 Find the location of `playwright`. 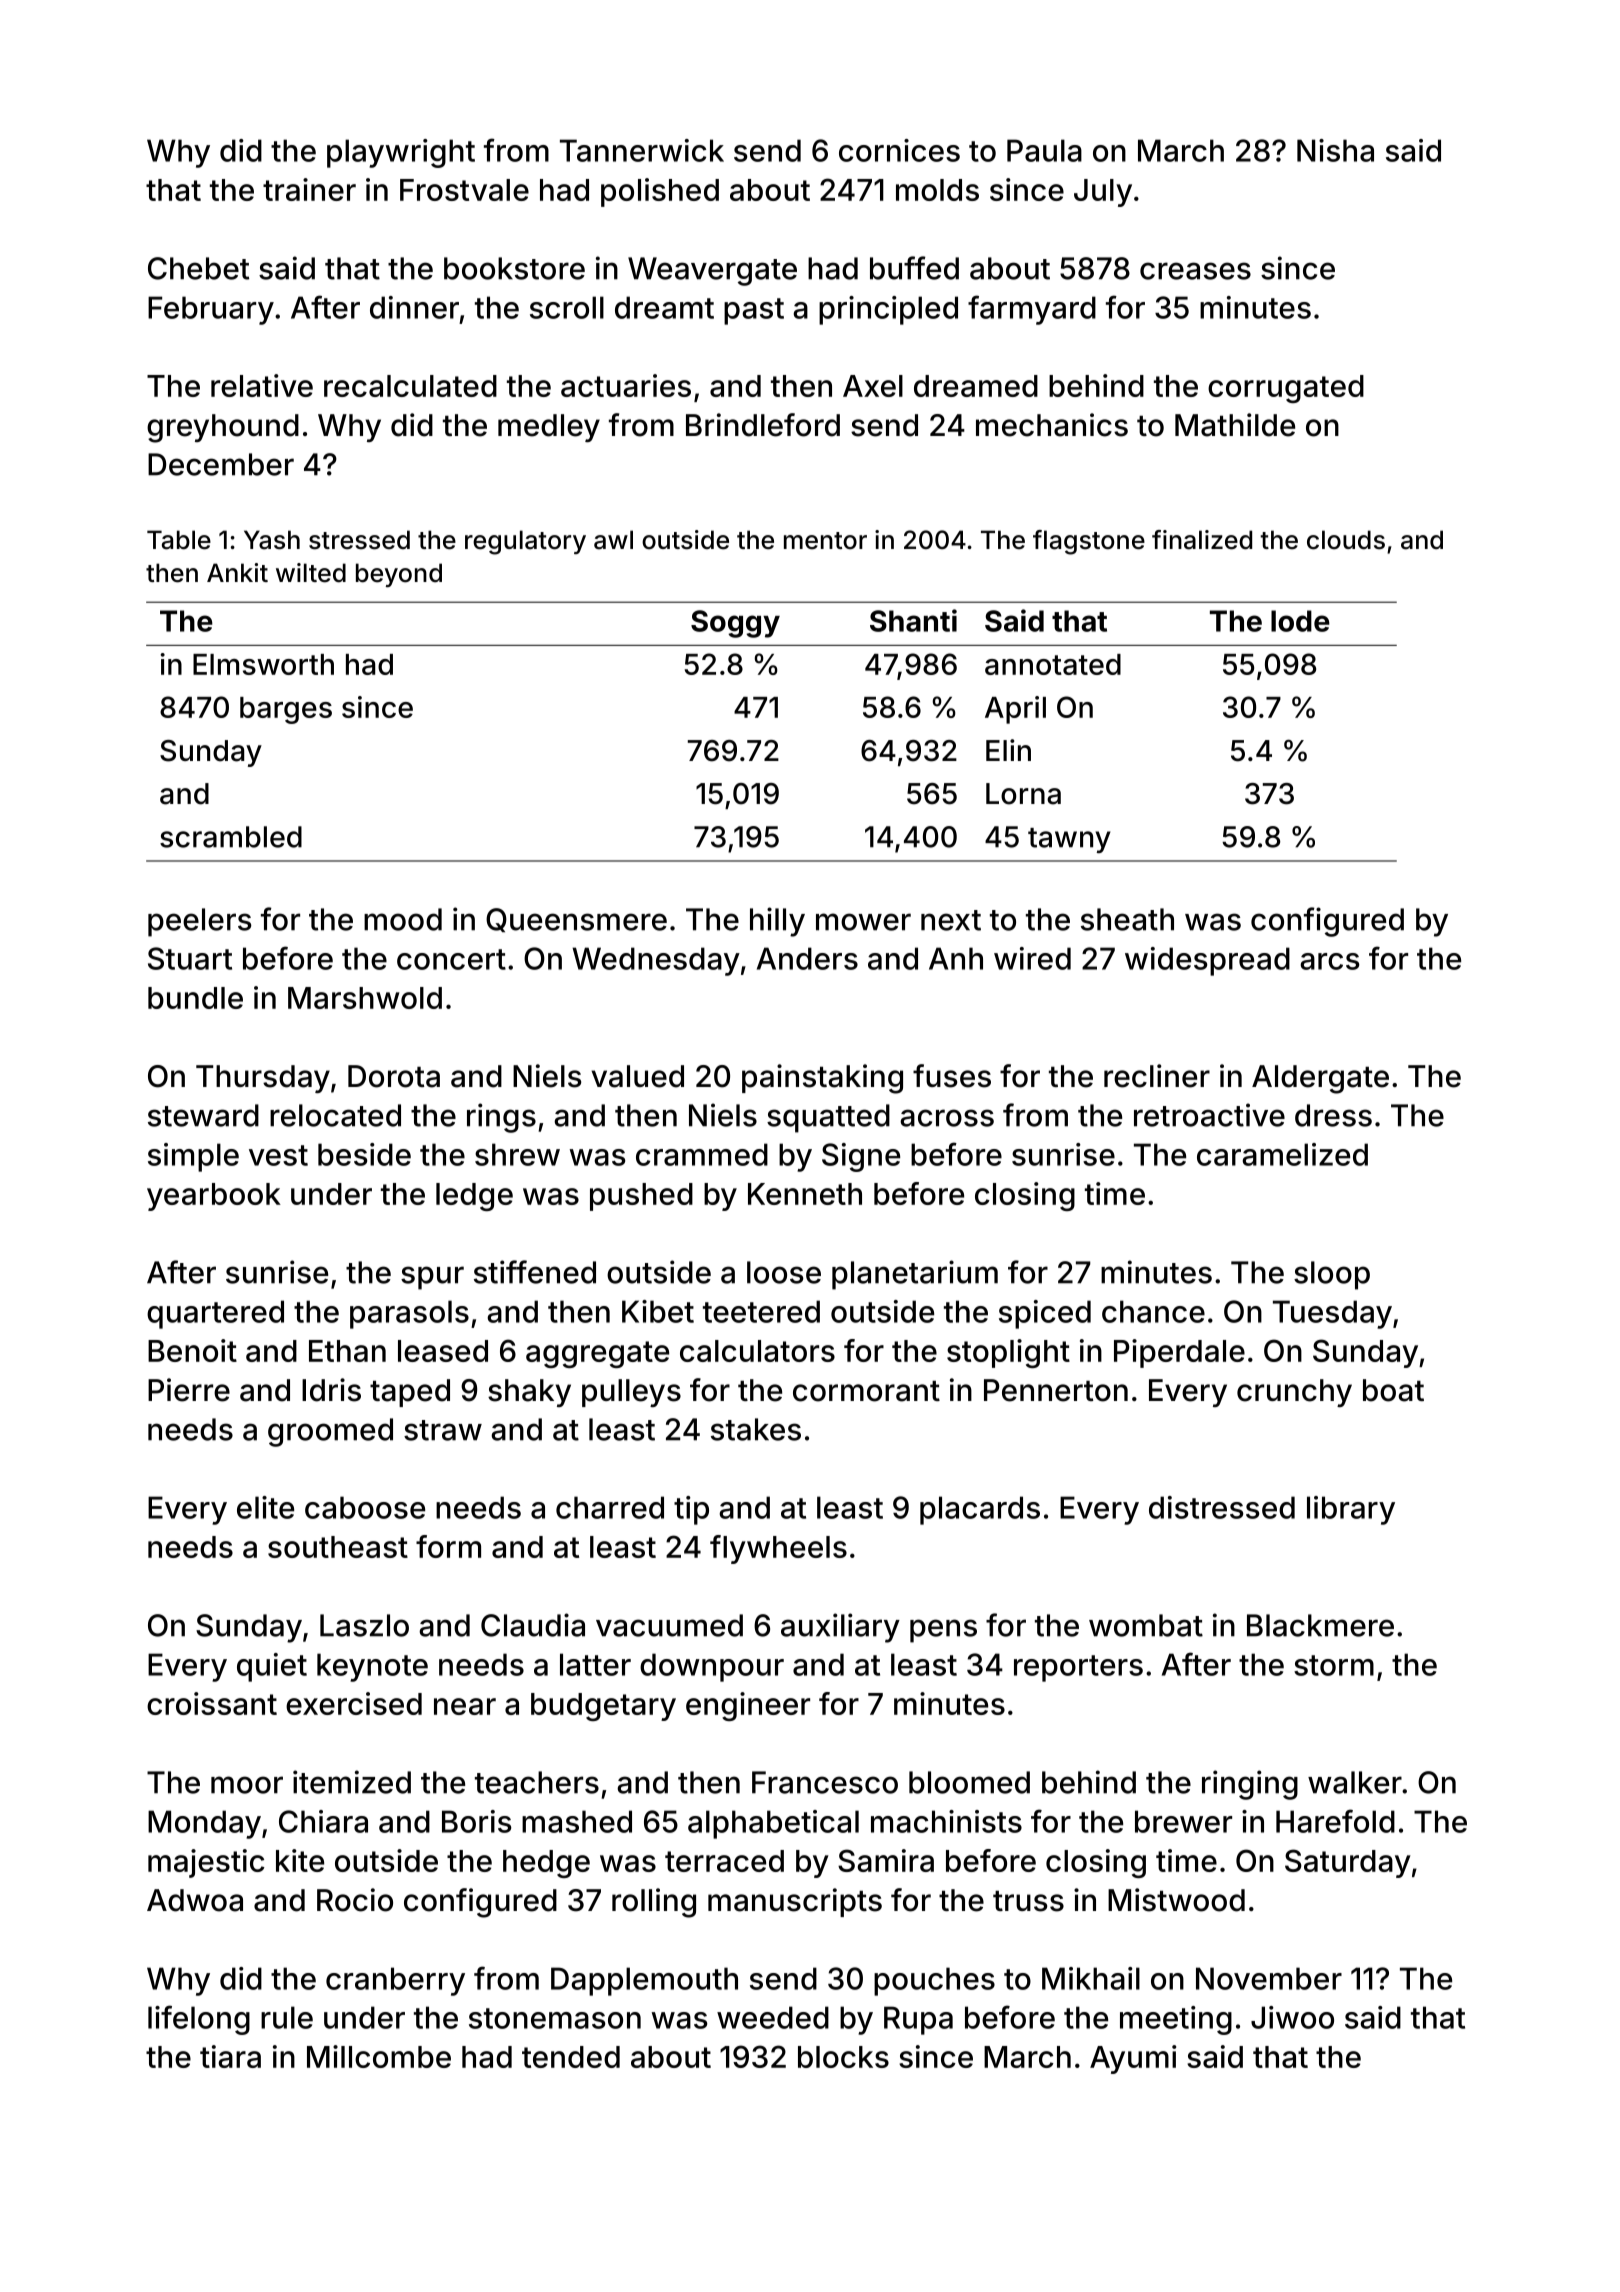

playwright is located at coordinates (401, 153).
